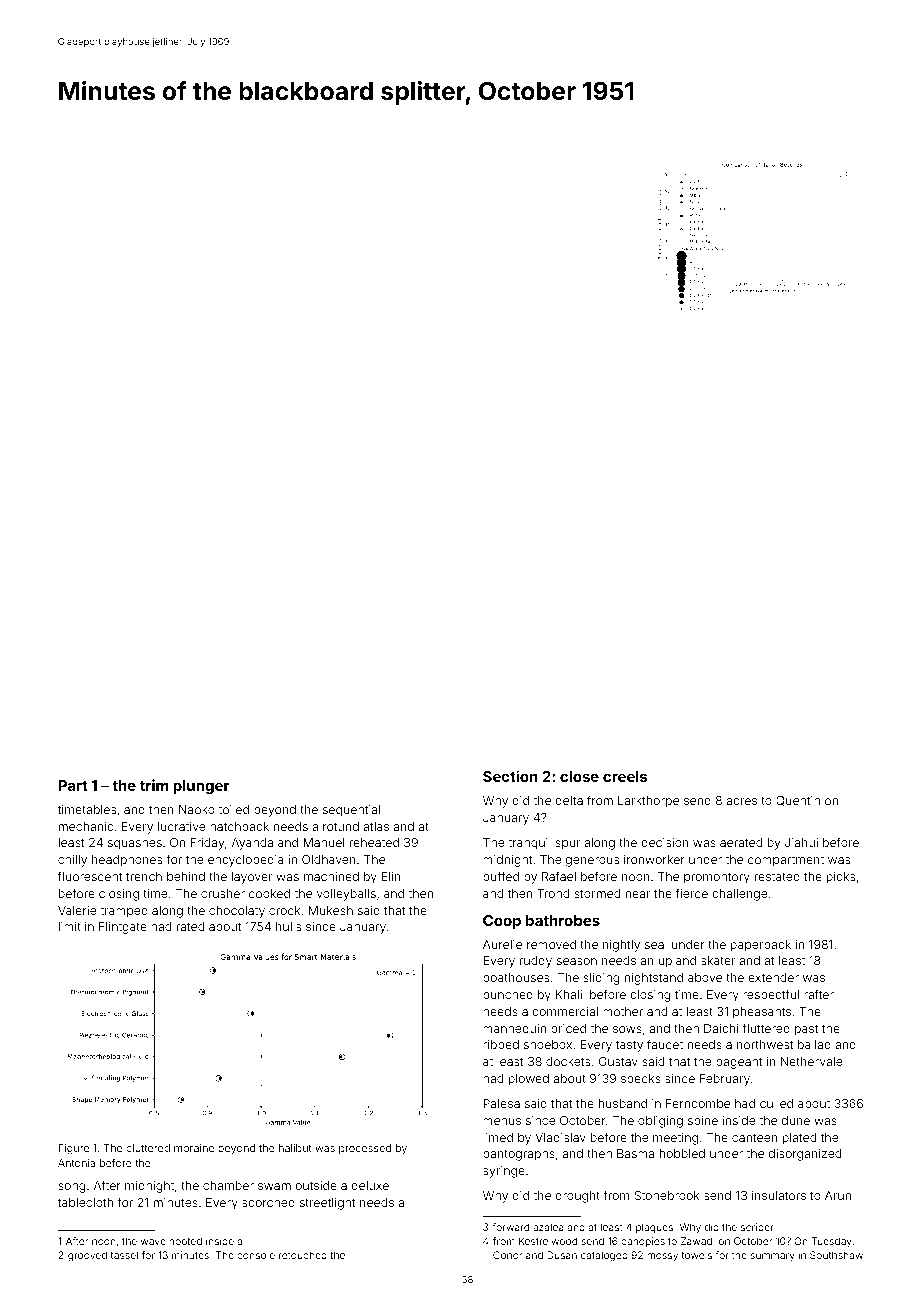 This screenshot has height=1308, width=924. What do you see at coordinates (153, 1242) in the screenshot?
I see `wave` at bounding box center [153, 1242].
